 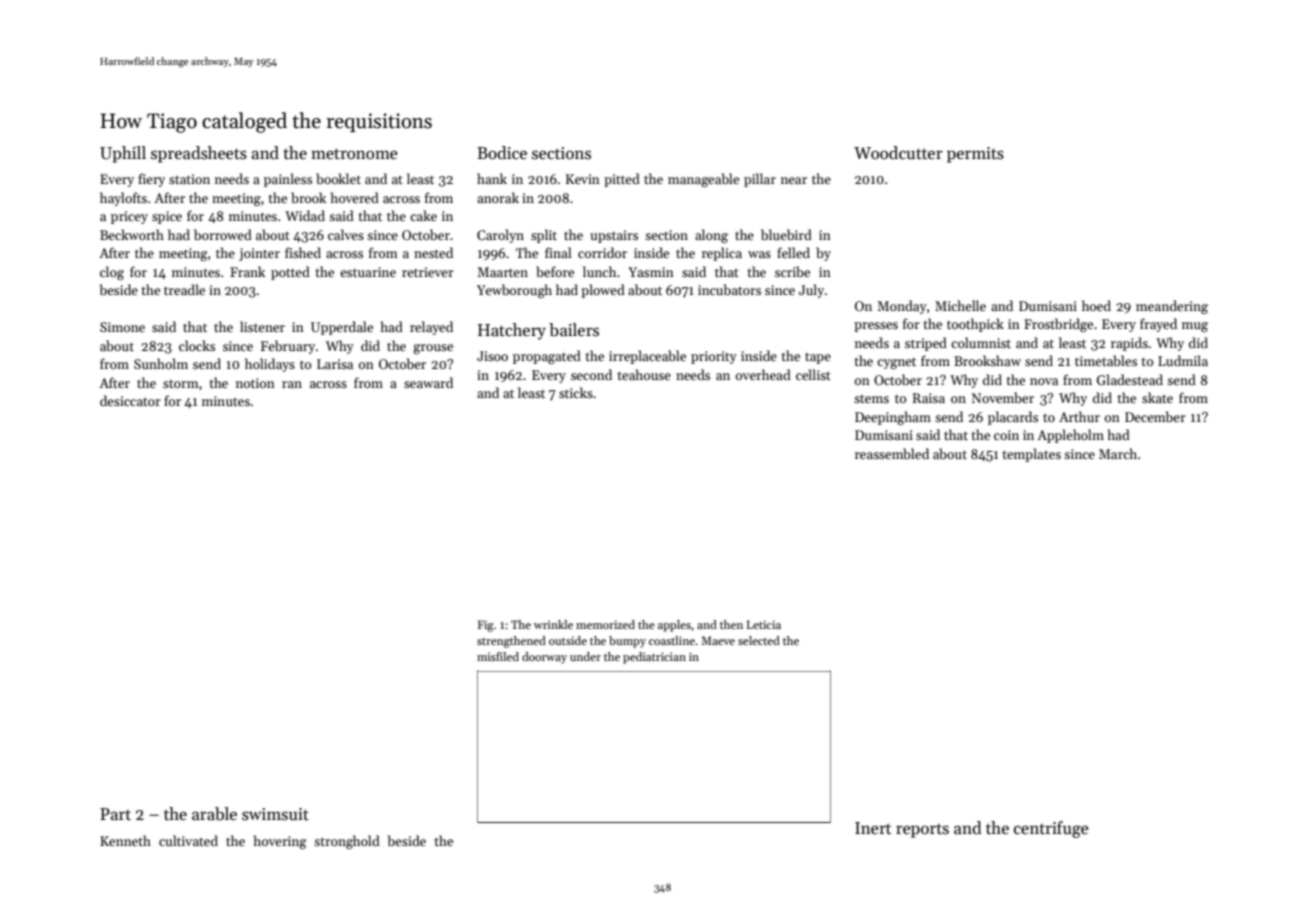 I want to click on permits, so click(x=975, y=155).
